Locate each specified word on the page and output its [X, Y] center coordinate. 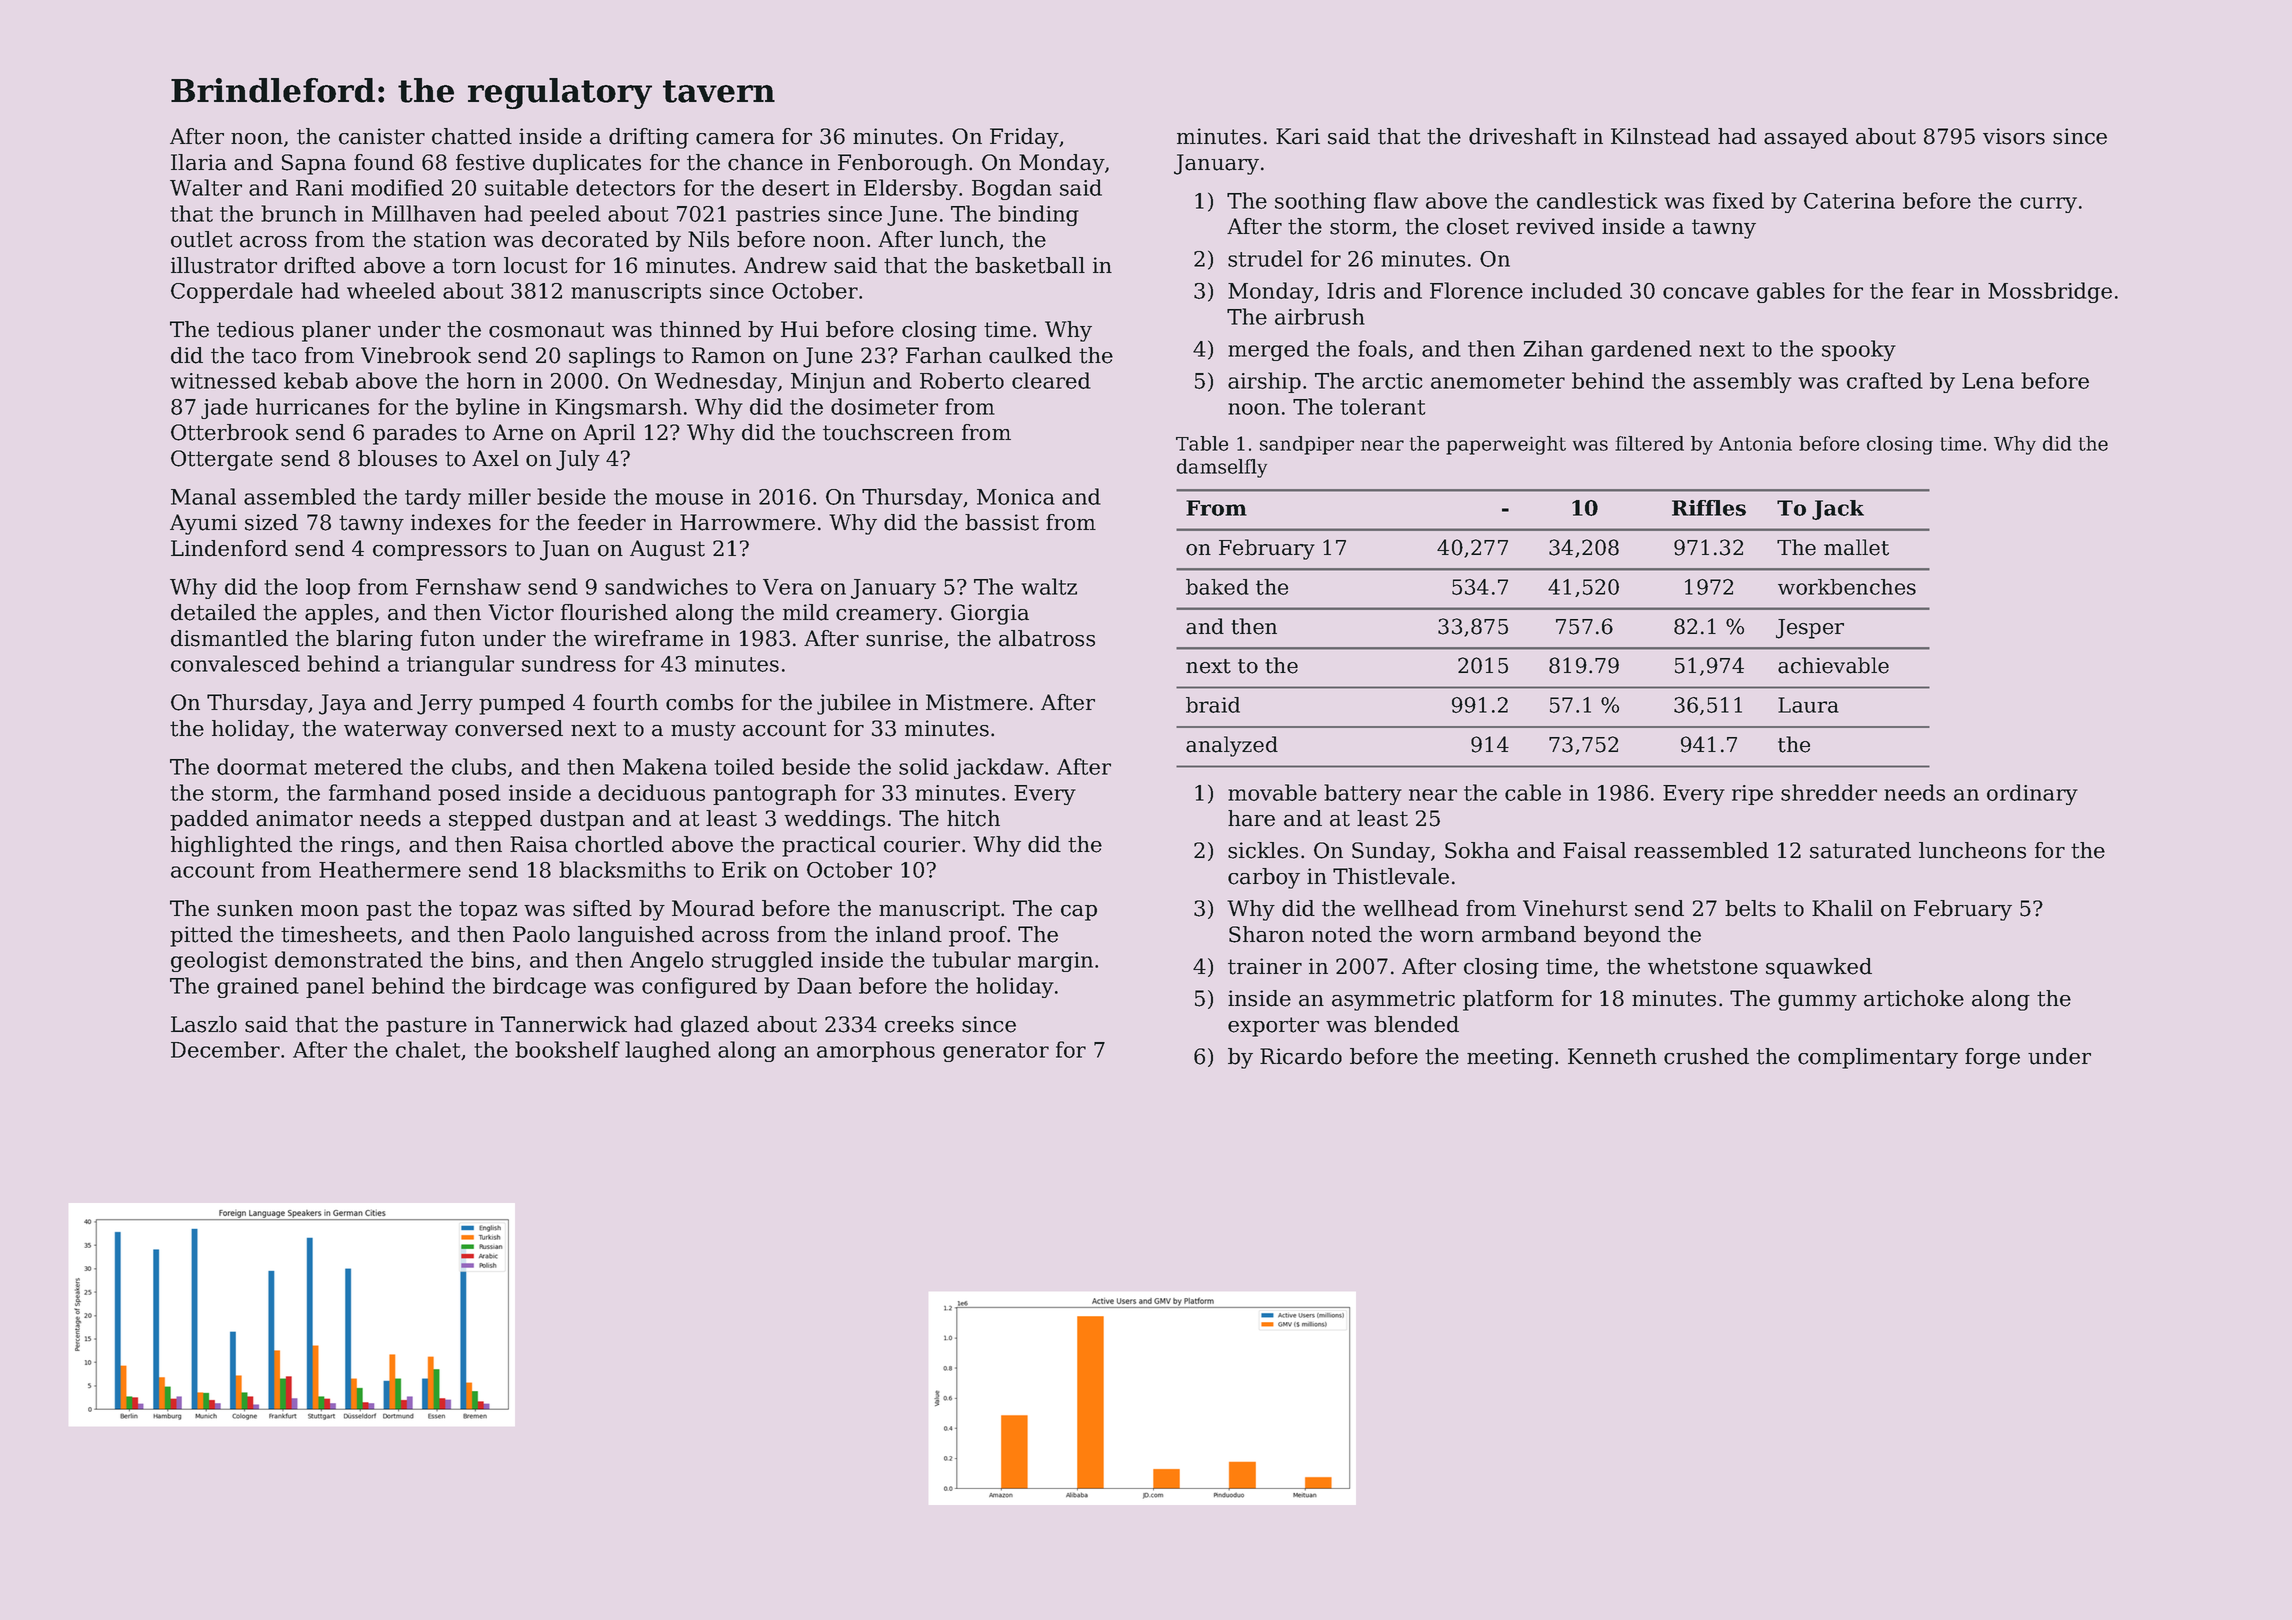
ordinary [2032, 794]
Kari [1298, 136]
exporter [1273, 1027]
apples [339, 614]
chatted [472, 136]
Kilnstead [1660, 136]
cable [1533, 792]
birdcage [539, 987]
